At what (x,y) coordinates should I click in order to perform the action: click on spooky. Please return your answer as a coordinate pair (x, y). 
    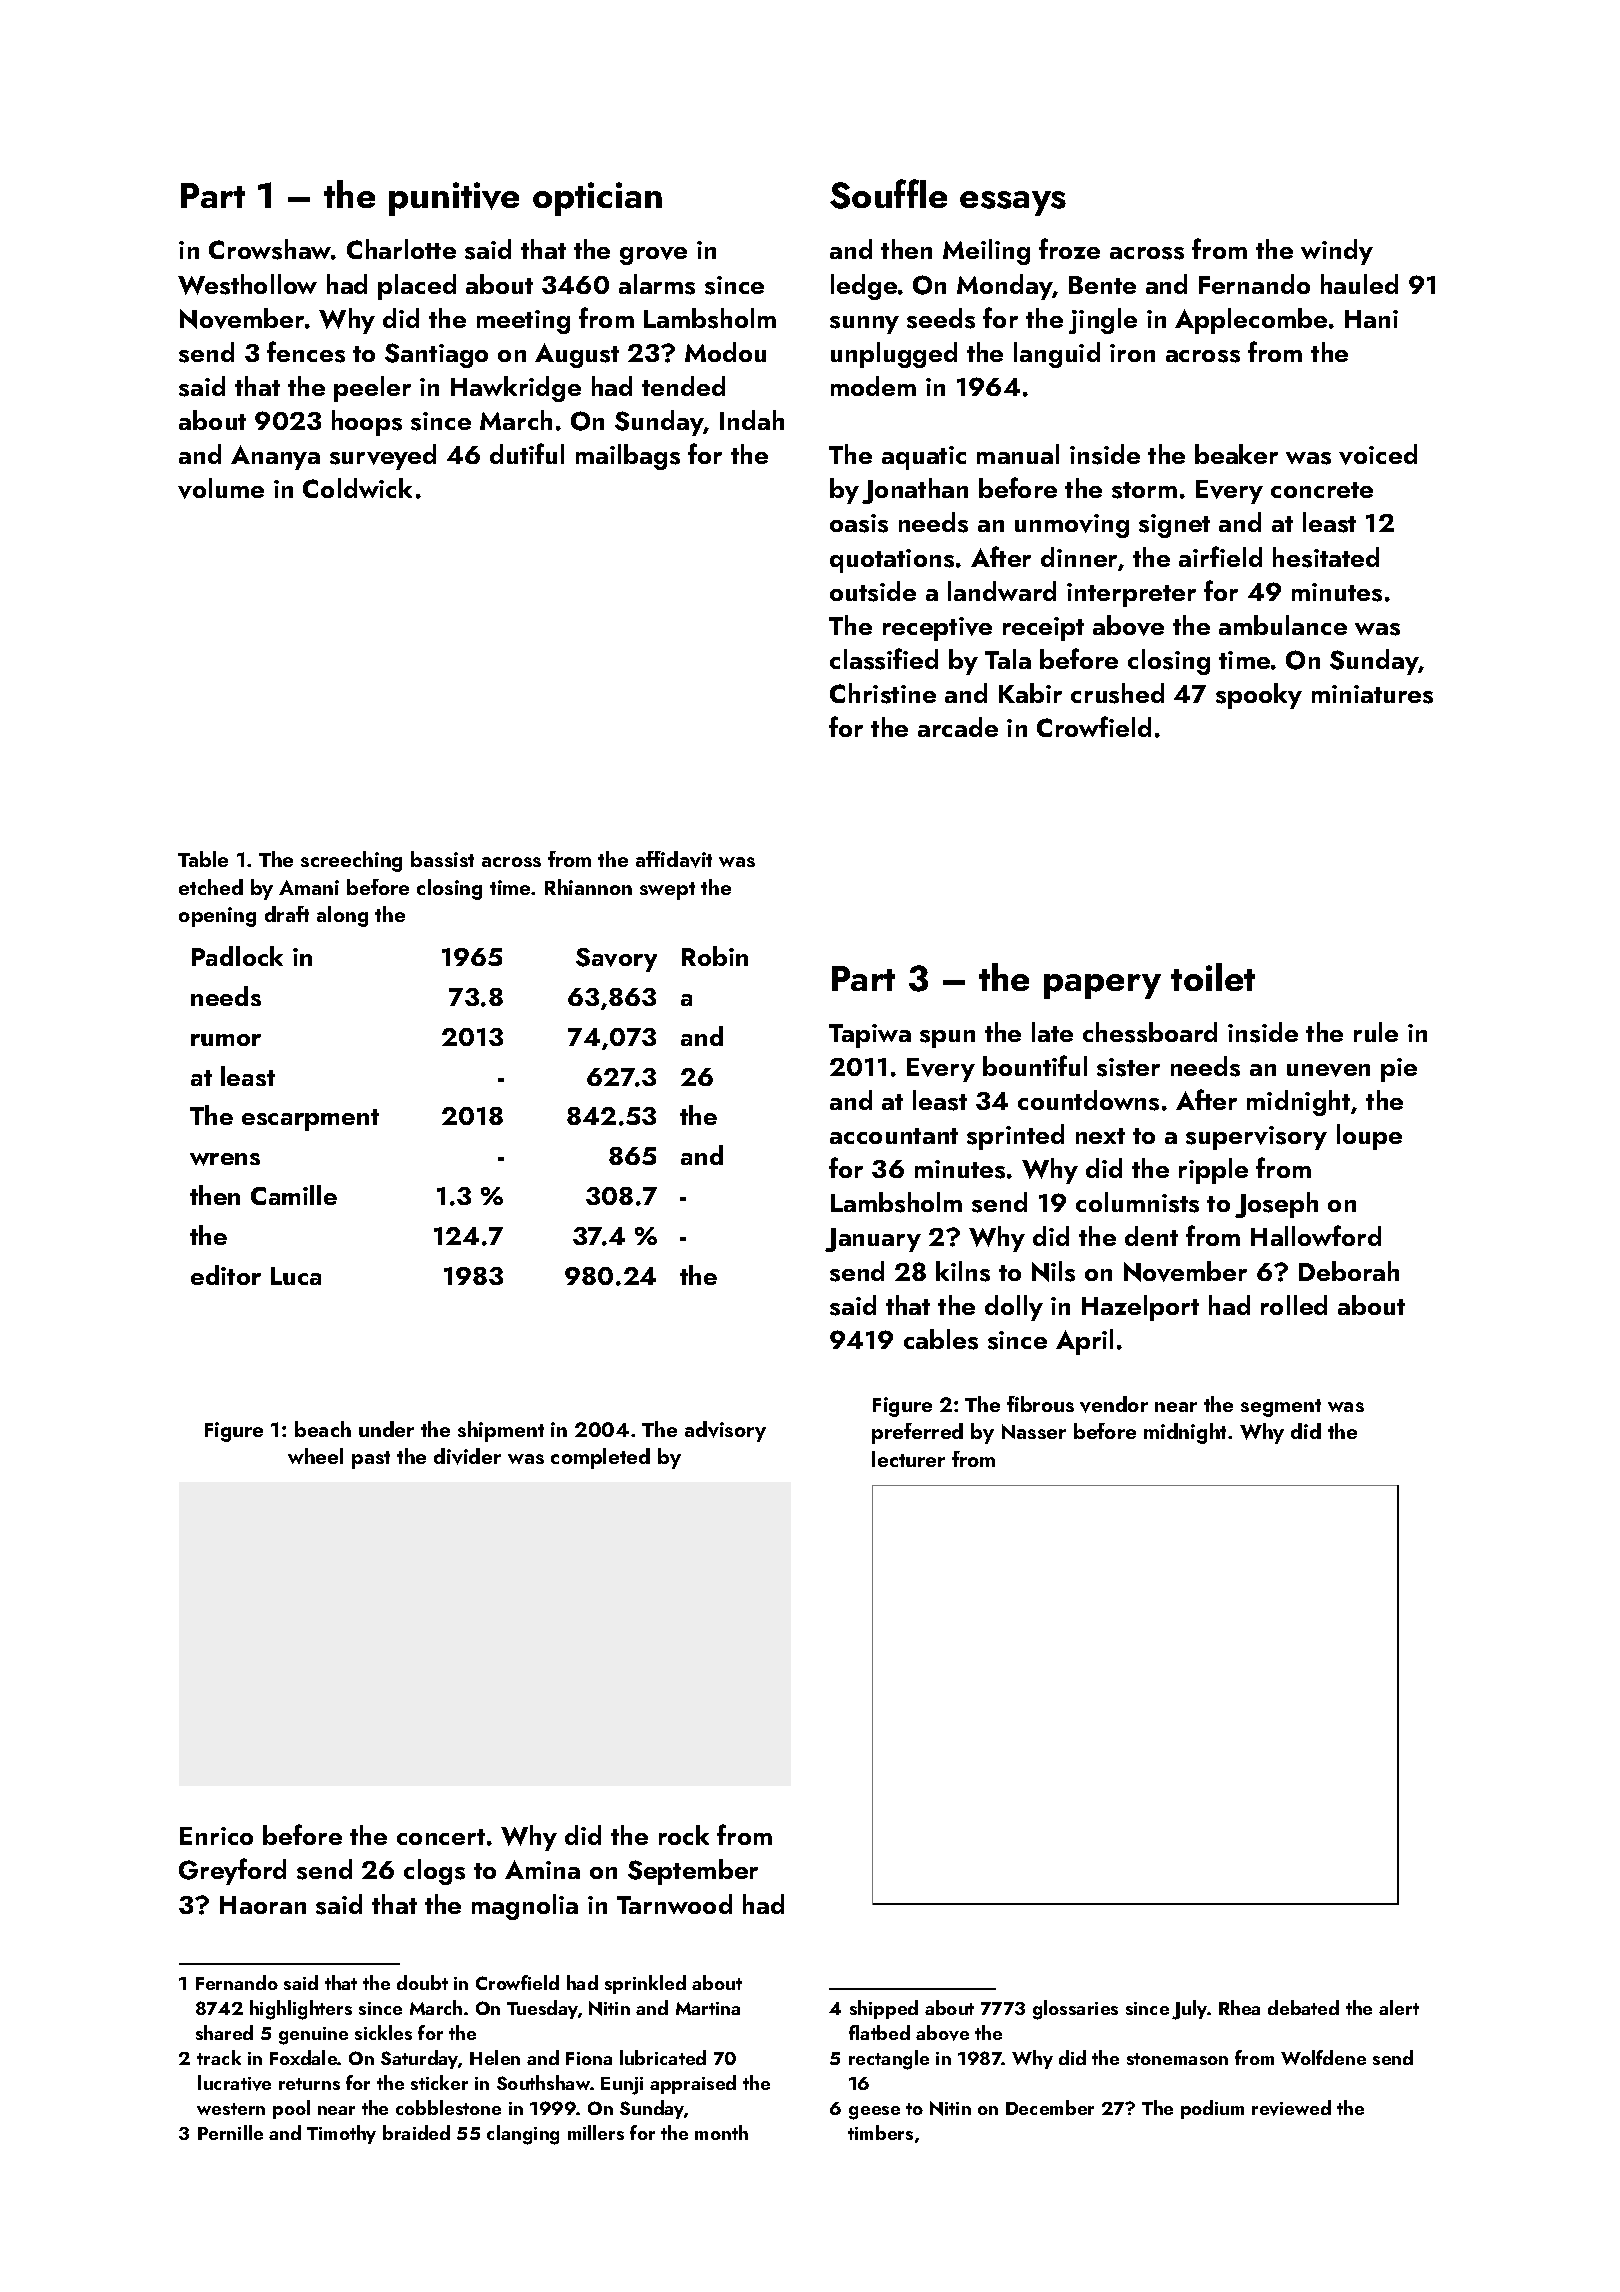
    Looking at the image, I should click on (1259, 696).
